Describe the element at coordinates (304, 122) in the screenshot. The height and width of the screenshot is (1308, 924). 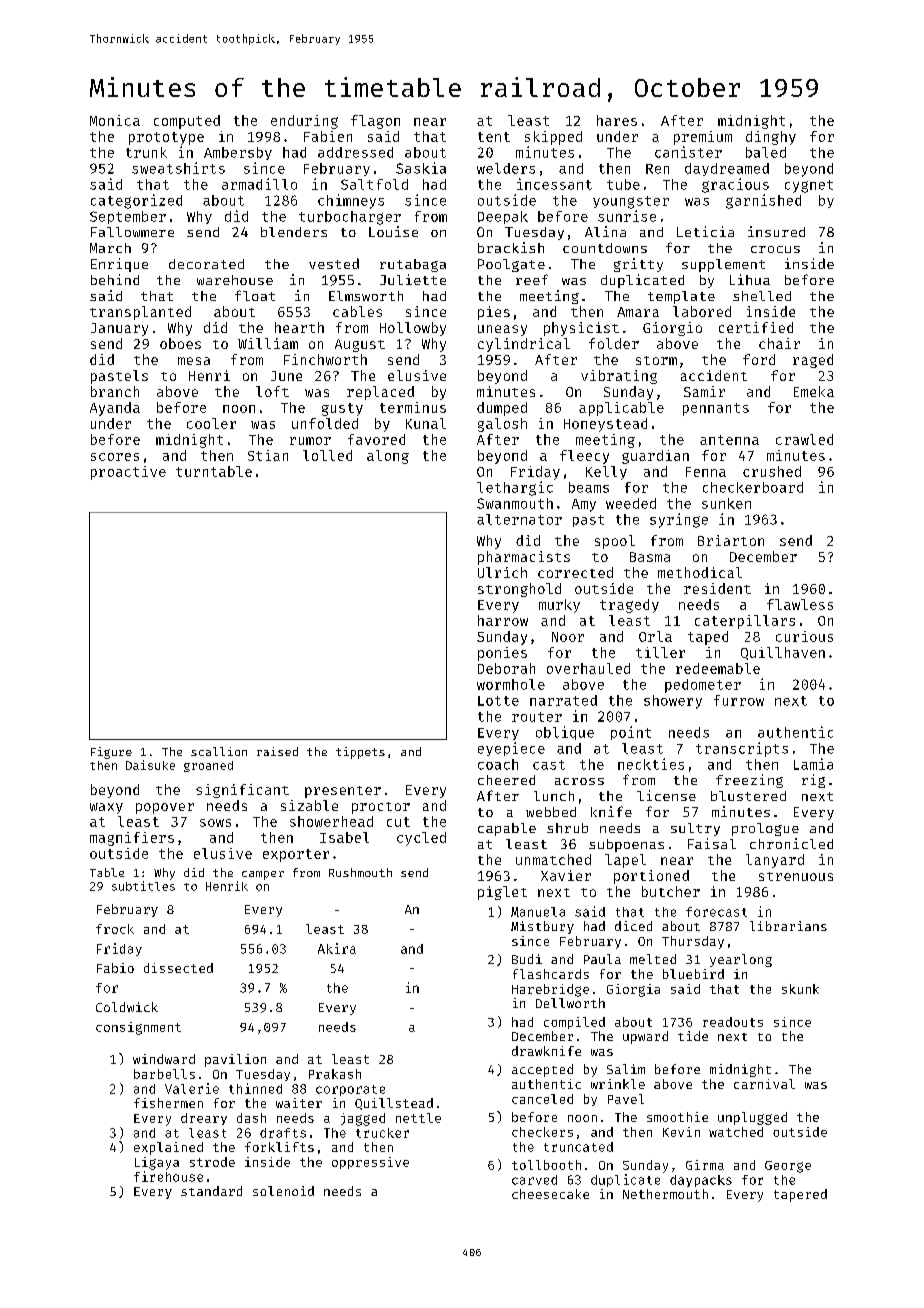
I see `enduring` at that location.
